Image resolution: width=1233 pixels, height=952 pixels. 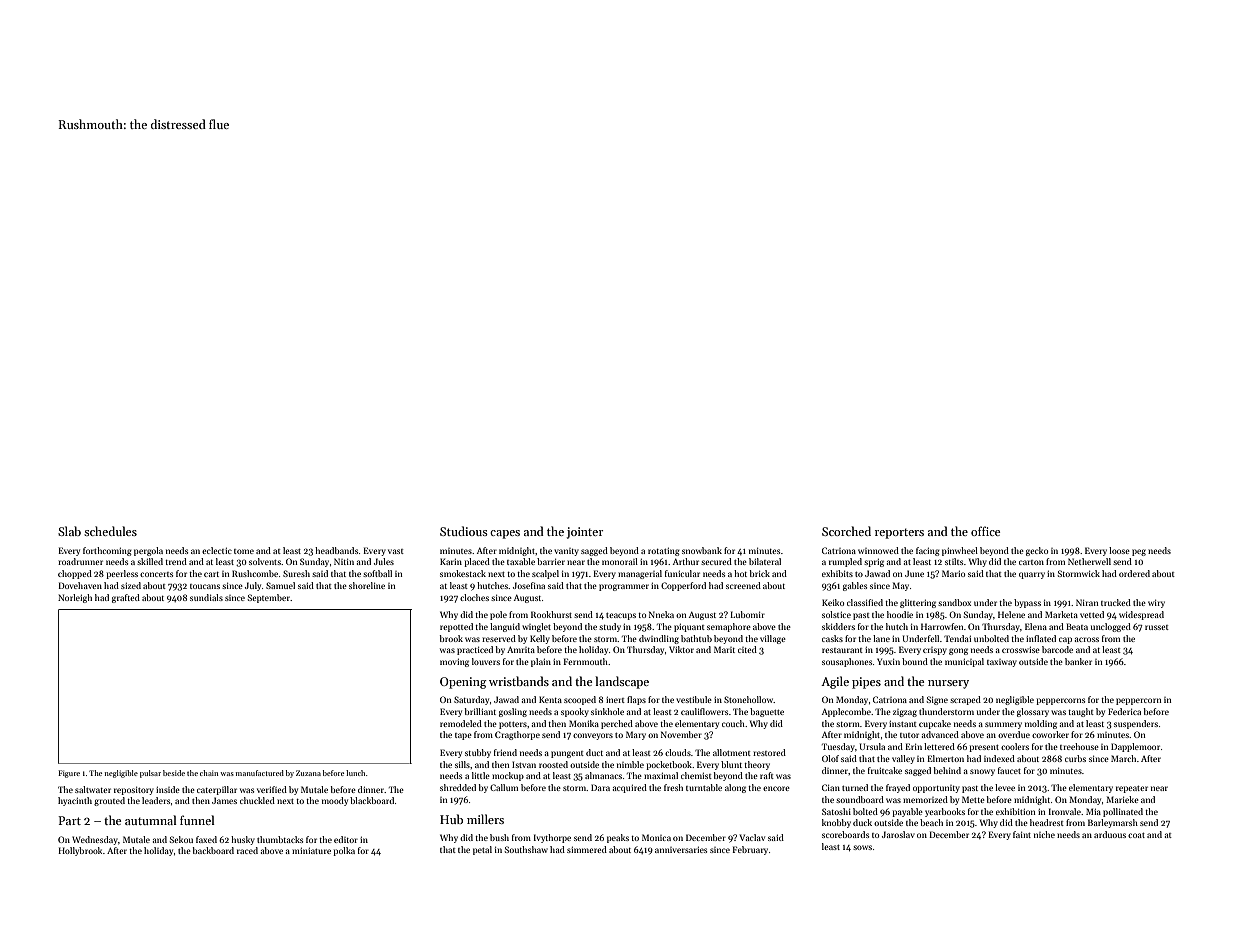 I want to click on lane, so click(x=881, y=638).
